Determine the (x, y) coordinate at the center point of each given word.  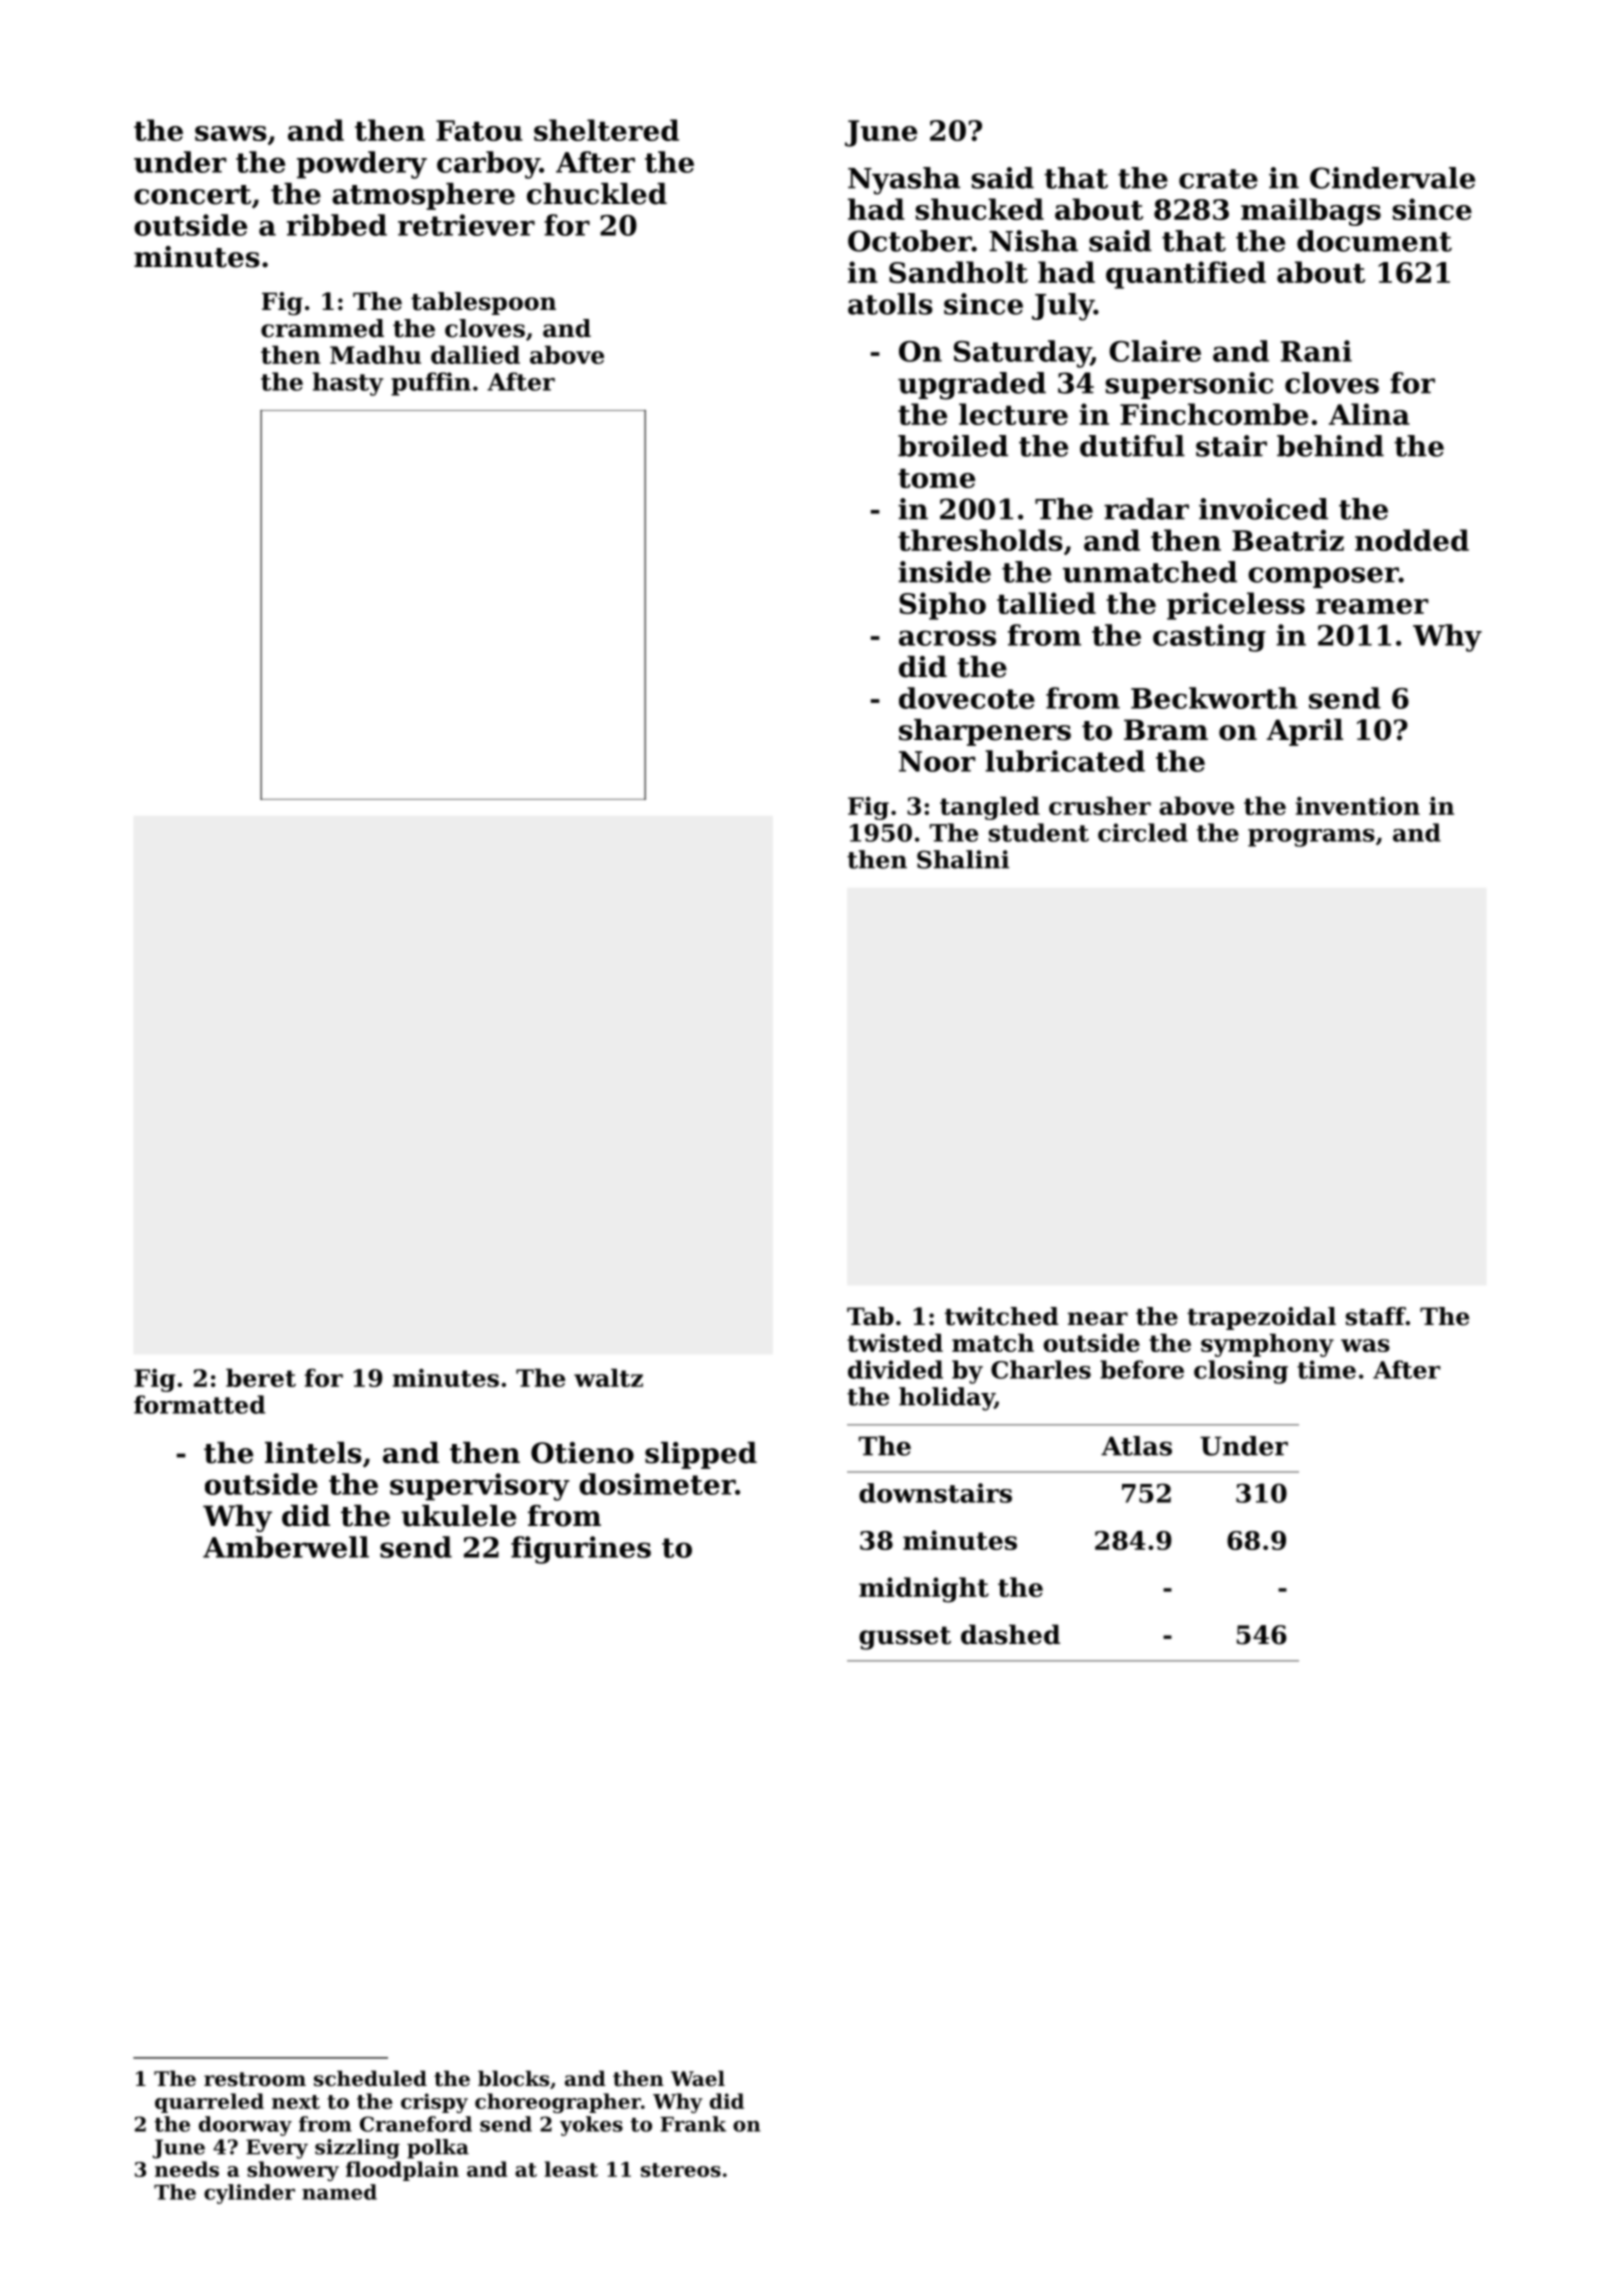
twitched (1002, 1316)
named (339, 2192)
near (1098, 1319)
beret (261, 1377)
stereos (681, 2170)
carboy (488, 165)
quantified (1186, 275)
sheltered (606, 130)
